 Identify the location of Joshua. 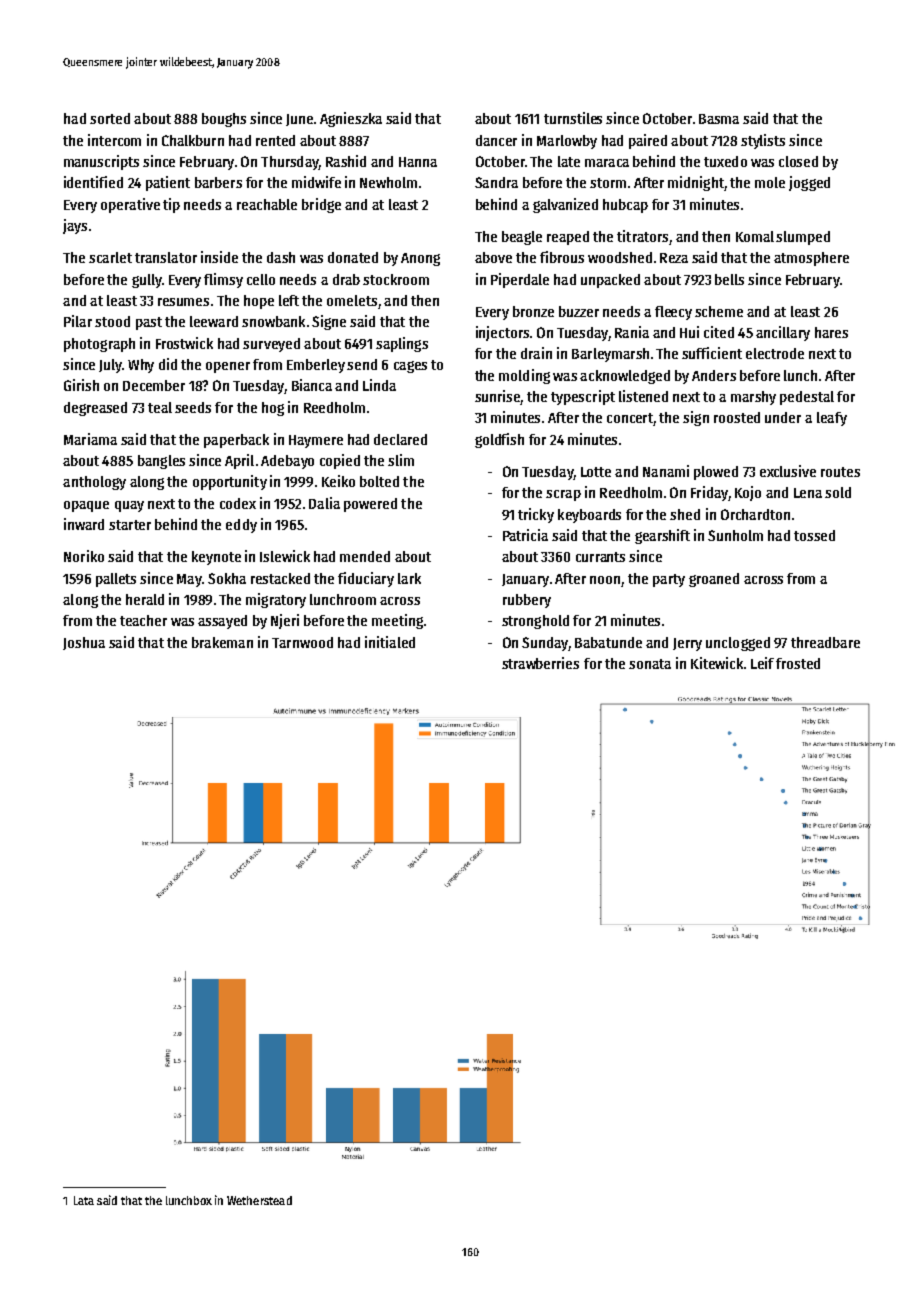
(84, 643).
